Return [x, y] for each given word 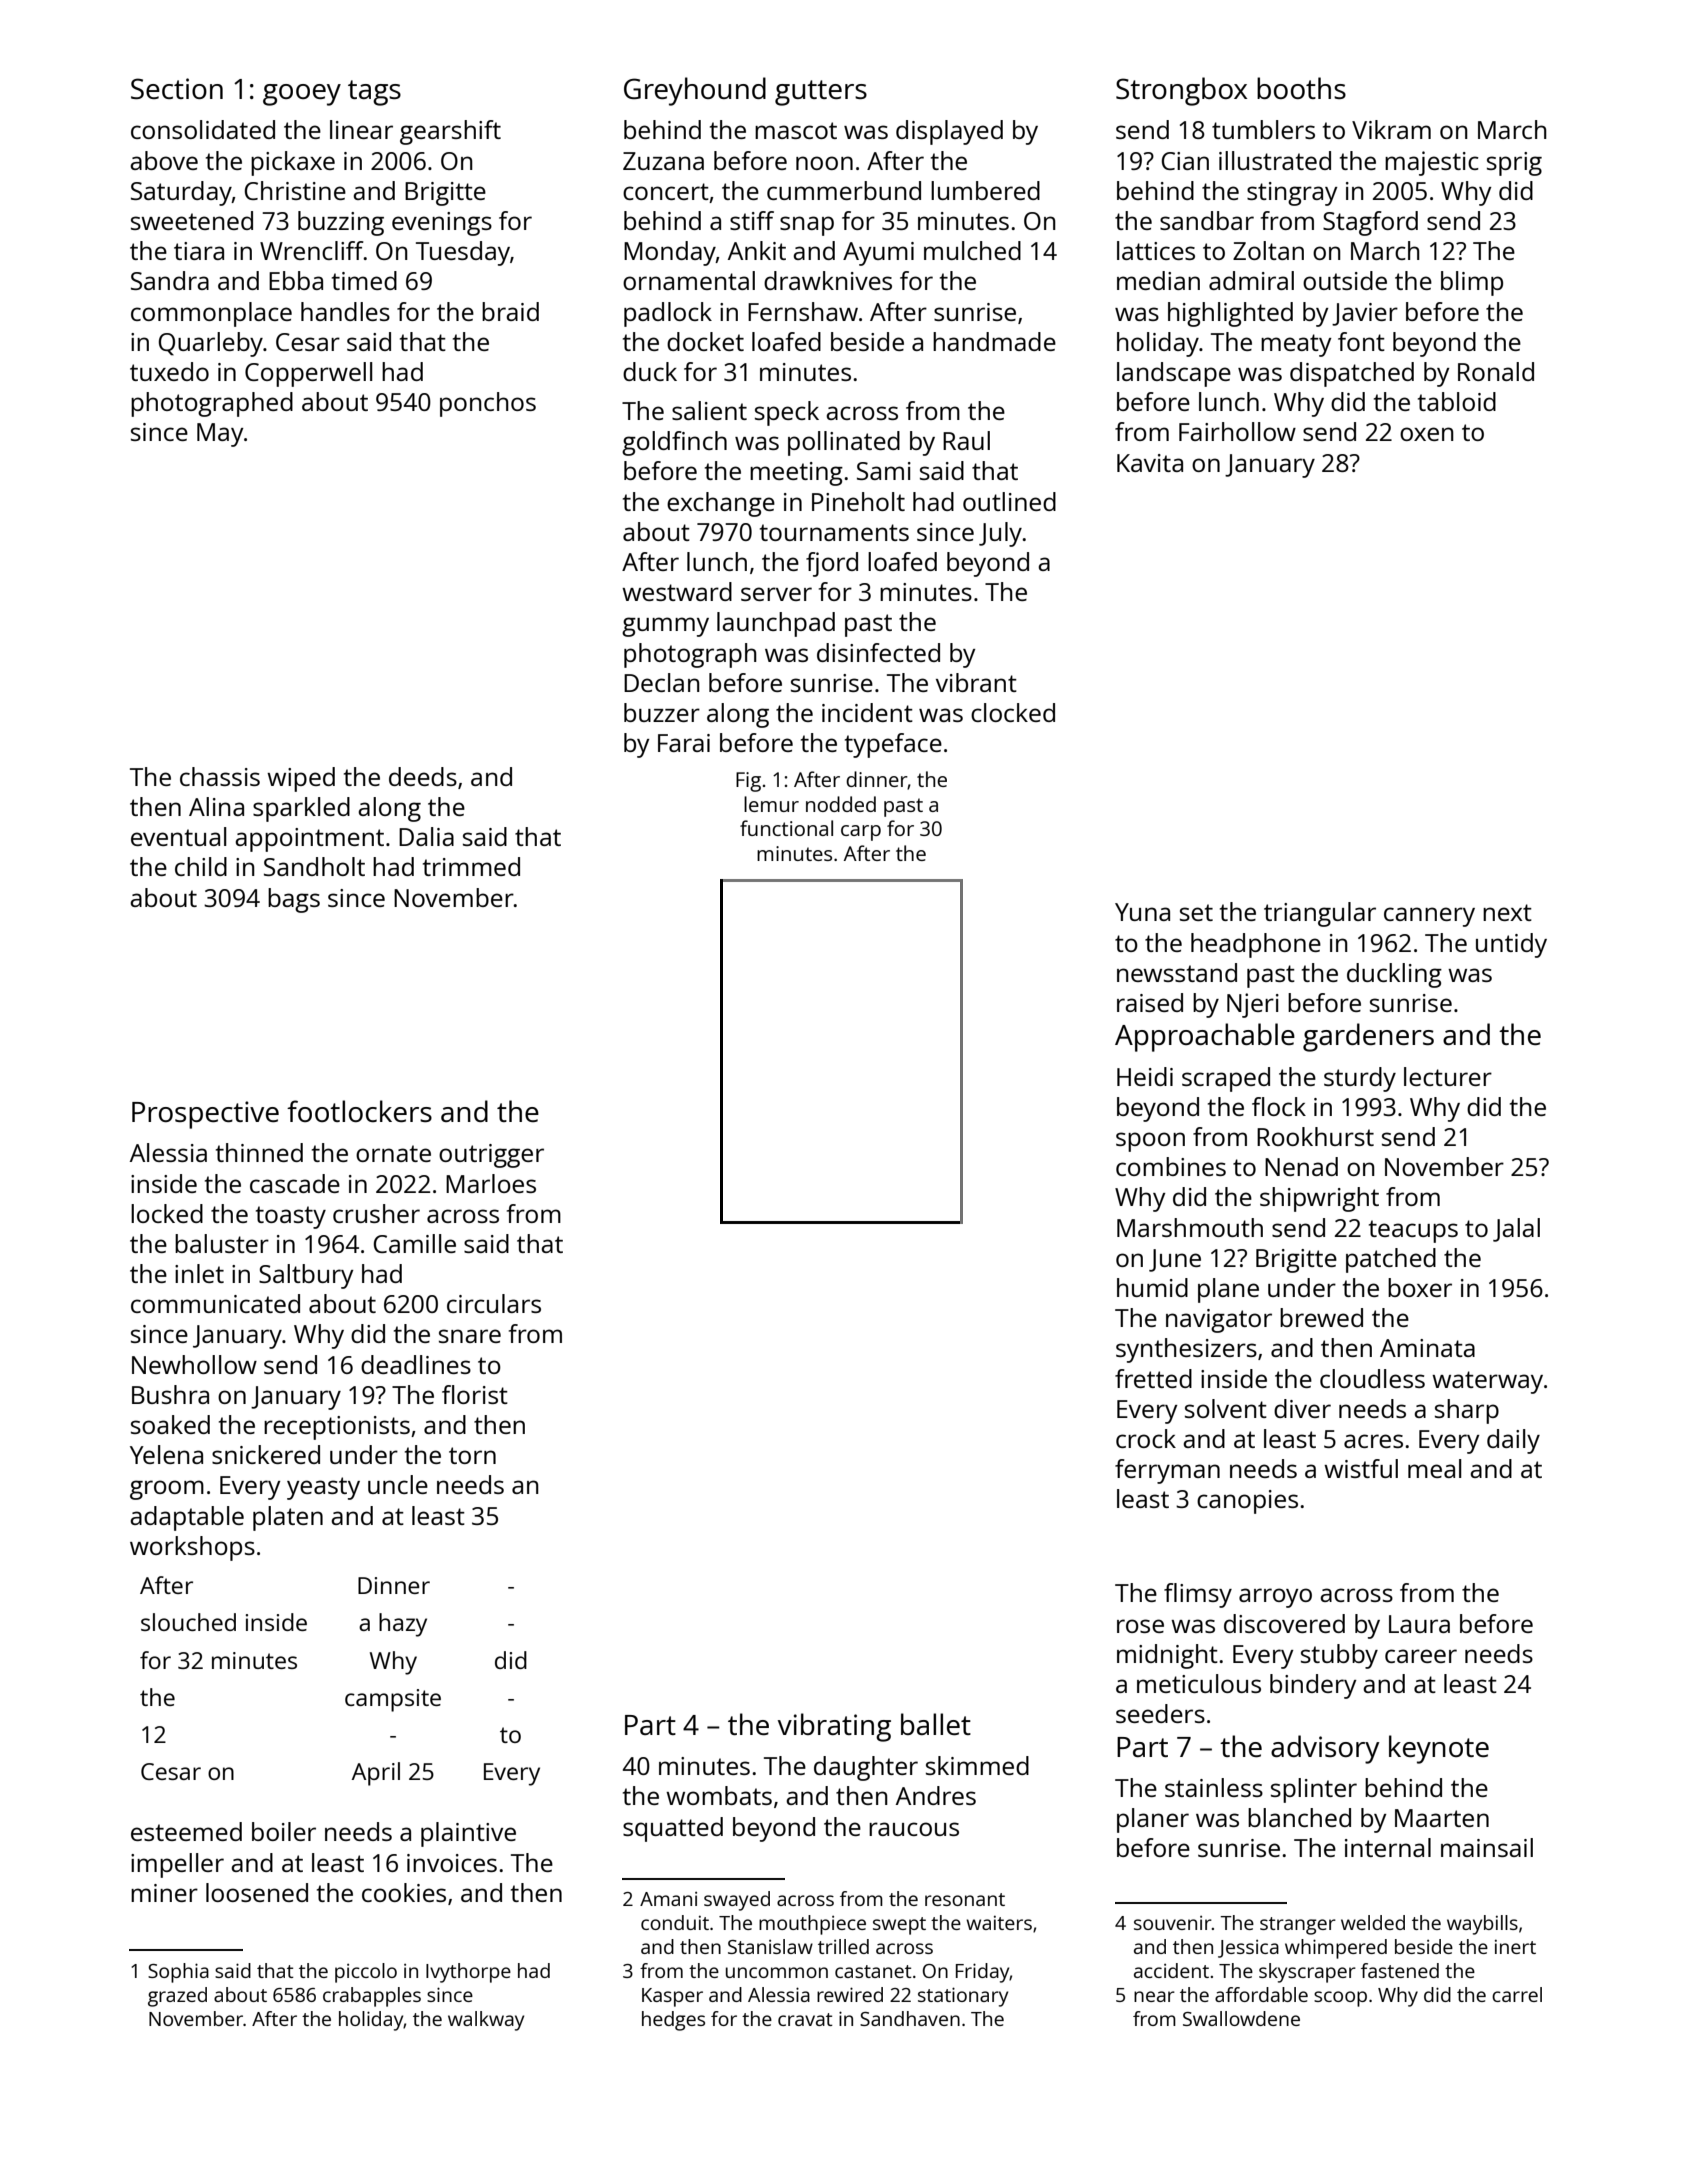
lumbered [985, 190]
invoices [452, 1863]
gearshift [450, 132]
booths [1301, 88]
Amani [668, 1899]
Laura [1419, 1624]
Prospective [205, 1115]
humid [1152, 1287]
